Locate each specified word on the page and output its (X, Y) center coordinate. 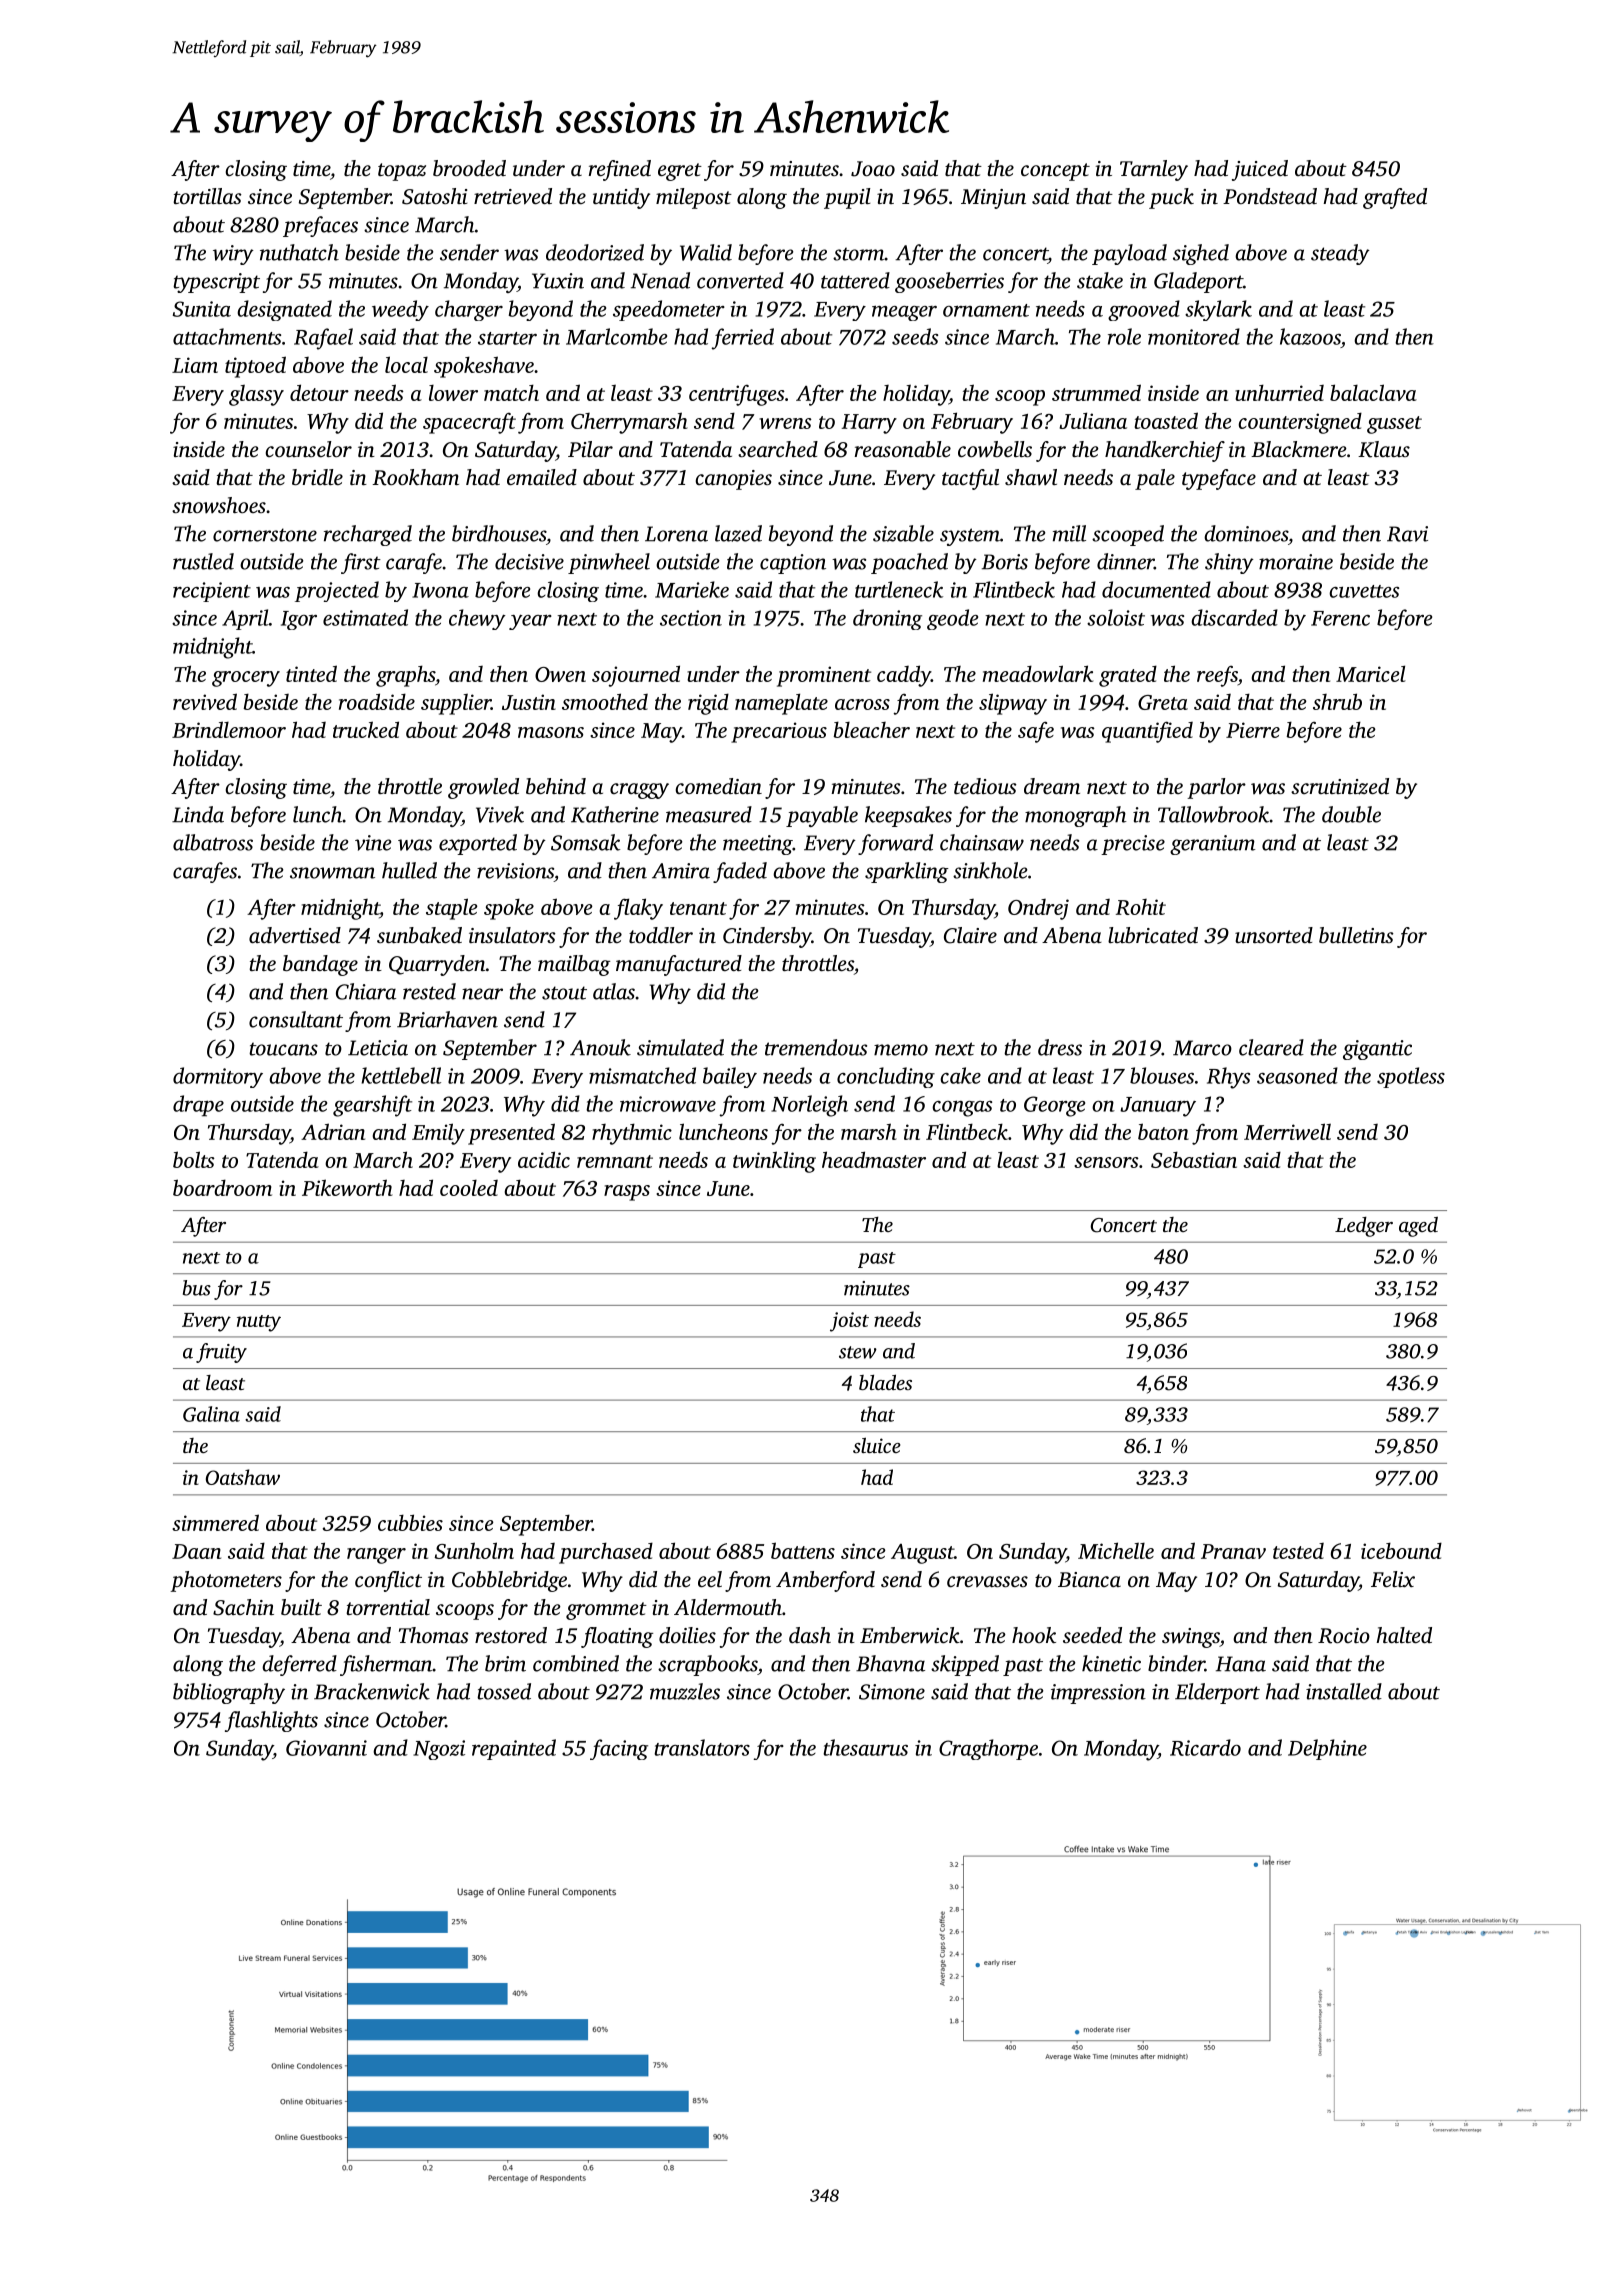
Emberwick (910, 1635)
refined (620, 170)
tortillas (207, 196)
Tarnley (1154, 170)
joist (849, 1322)
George (1054, 1106)
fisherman (386, 1665)
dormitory (218, 1077)
